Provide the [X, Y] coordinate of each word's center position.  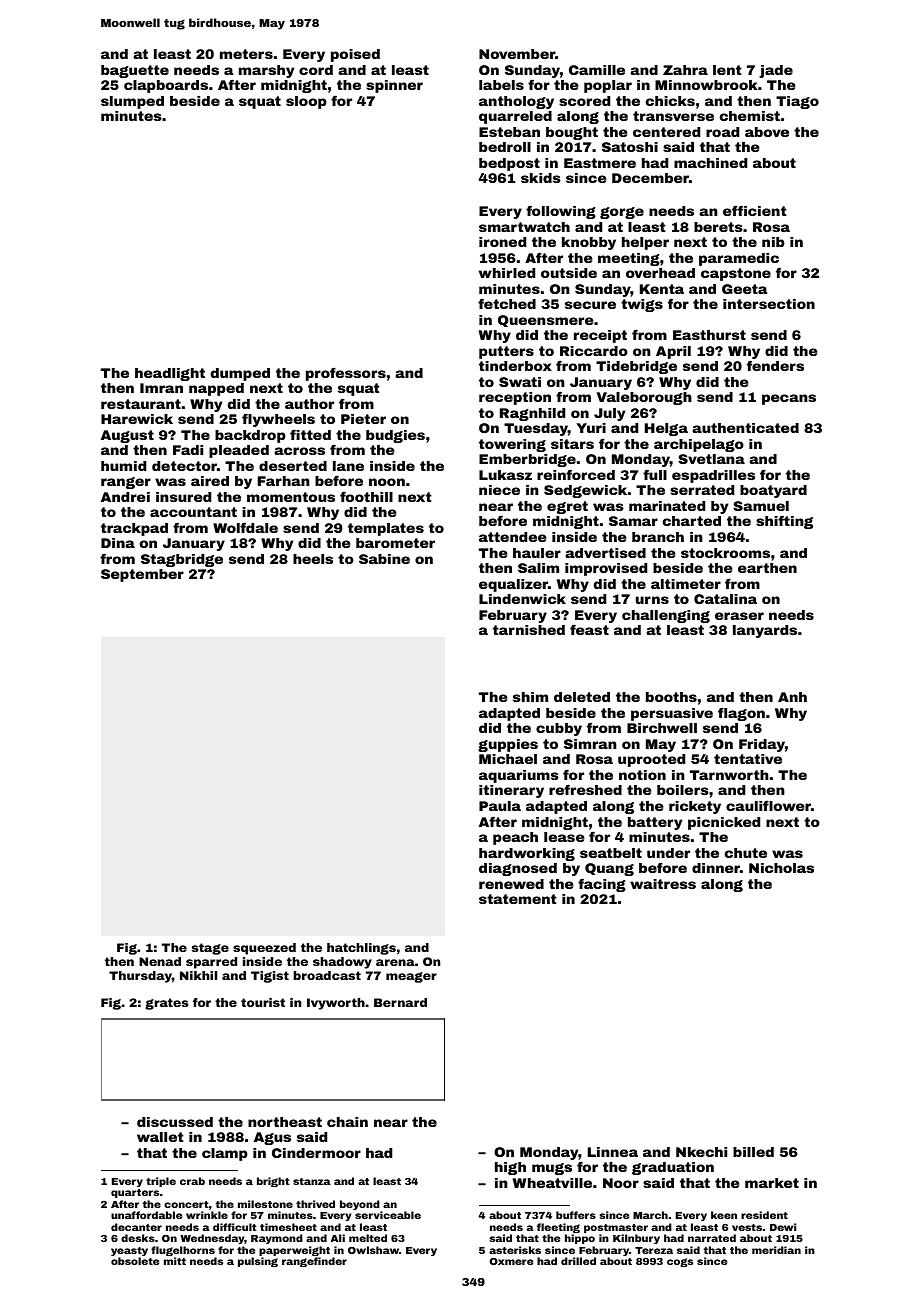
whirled [507, 273]
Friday [762, 745]
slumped [132, 102]
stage [210, 949]
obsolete [135, 1261]
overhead [660, 273]
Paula [500, 806]
